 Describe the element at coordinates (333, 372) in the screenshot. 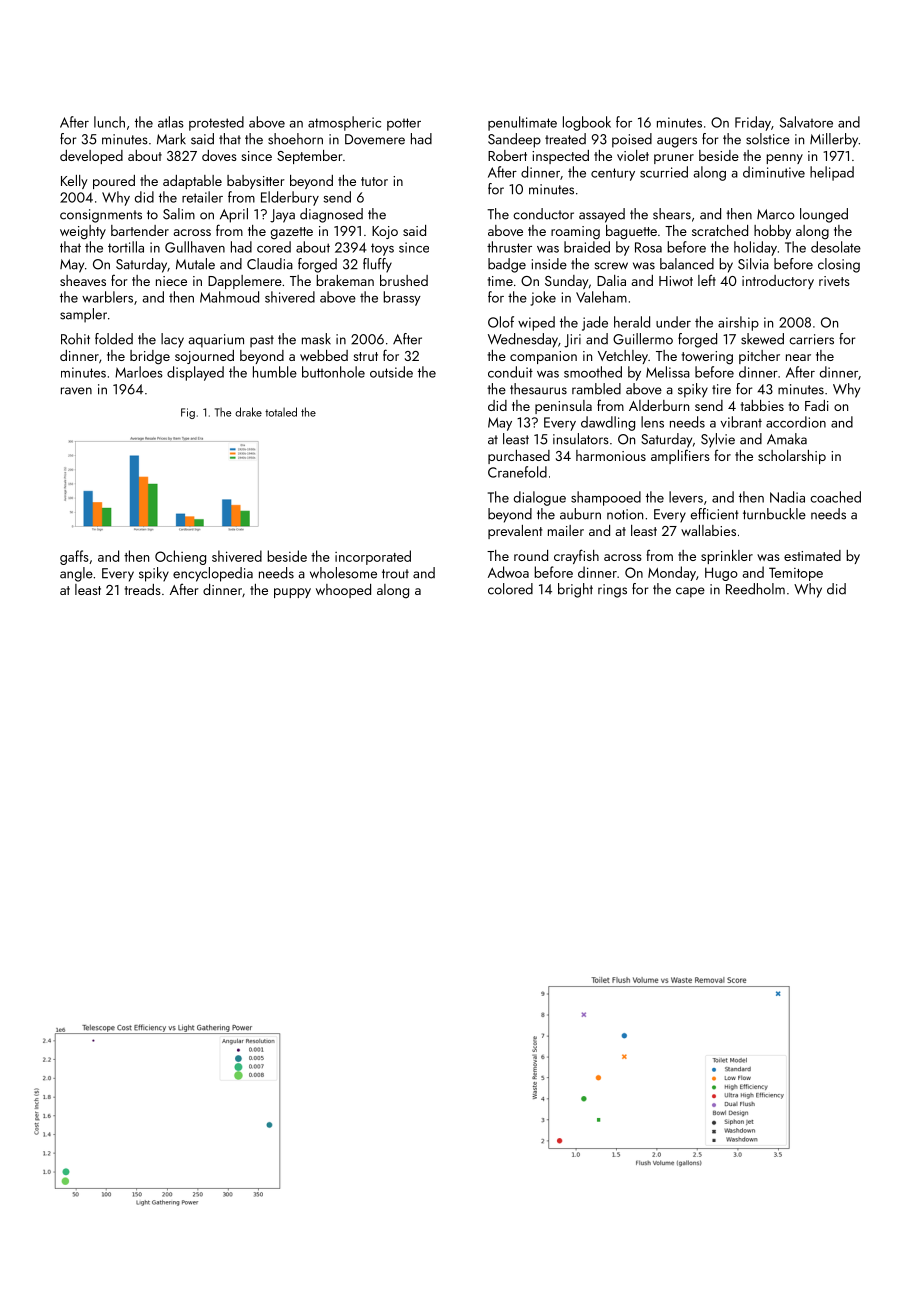

I see `buttonhole` at that location.
